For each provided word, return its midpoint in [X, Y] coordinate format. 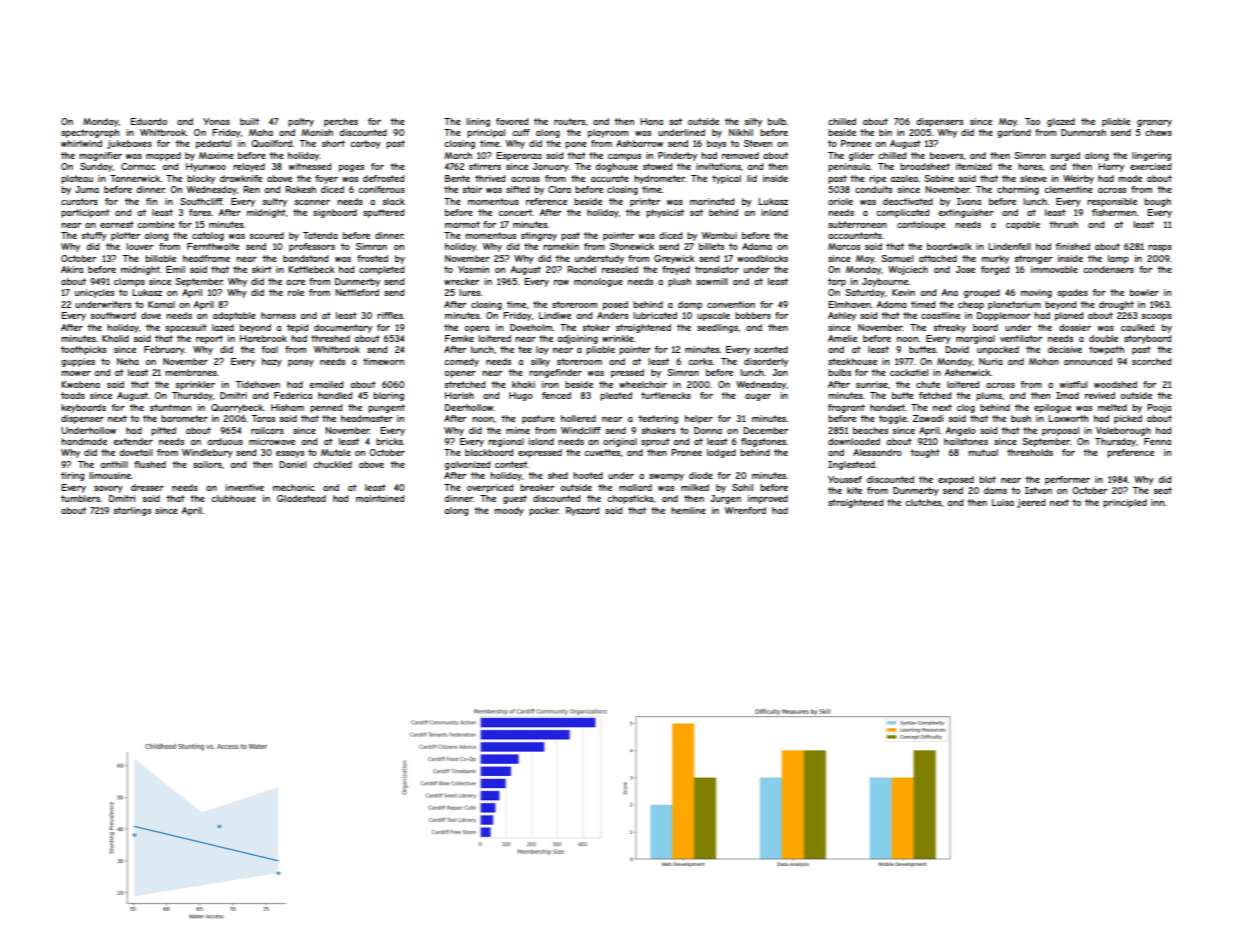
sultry [274, 202]
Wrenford [745, 510]
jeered [1031, 503]
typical [726, 179]
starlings [132, 511]
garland [1014, 133]
